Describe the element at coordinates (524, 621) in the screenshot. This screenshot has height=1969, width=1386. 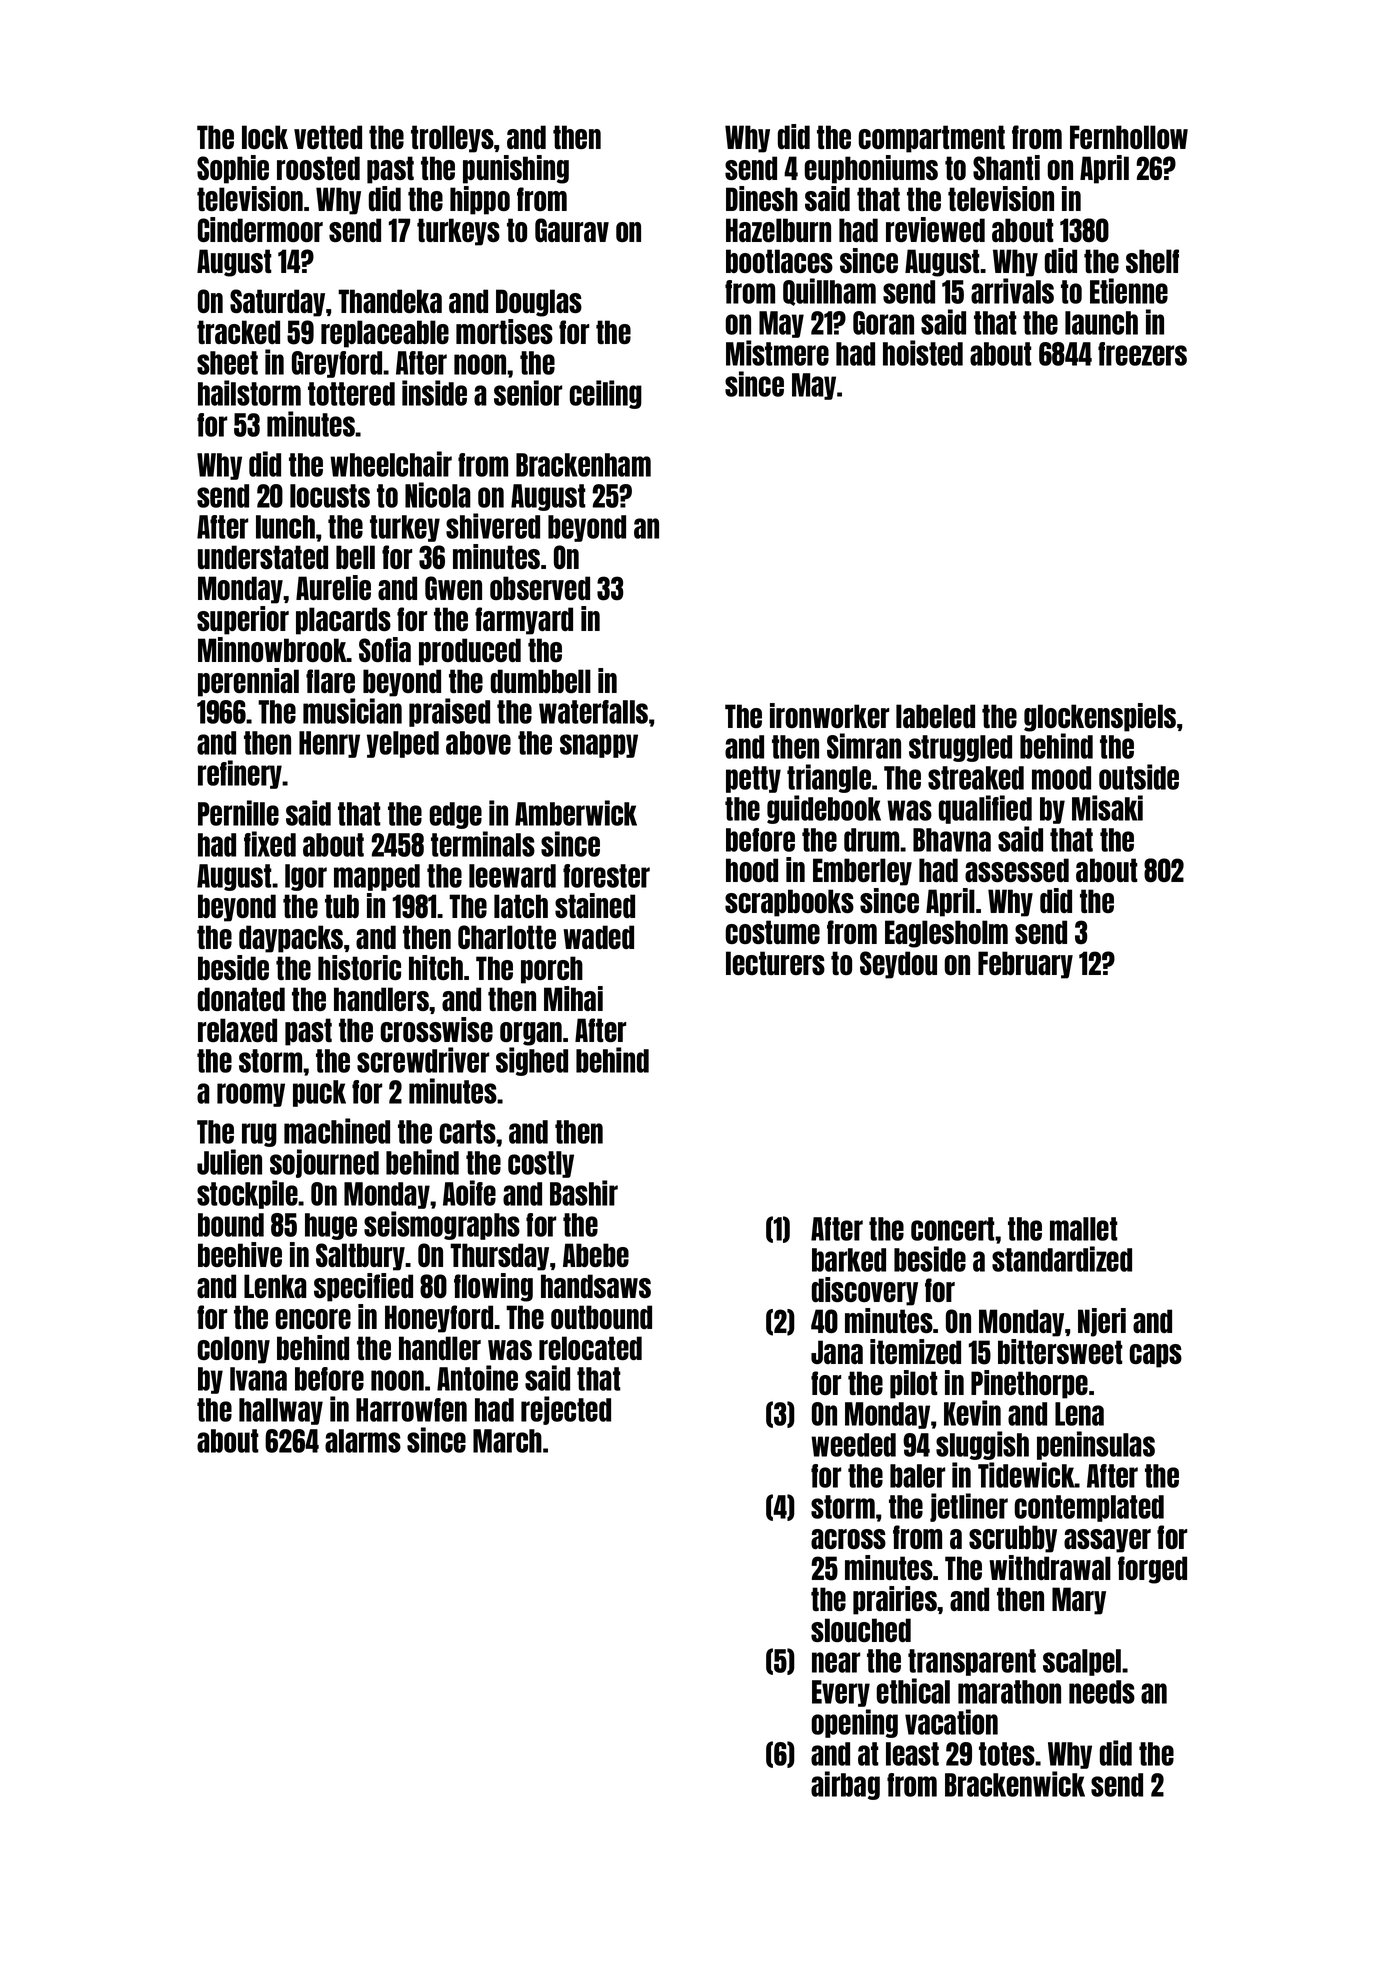
I see `farmyard` at that location.
